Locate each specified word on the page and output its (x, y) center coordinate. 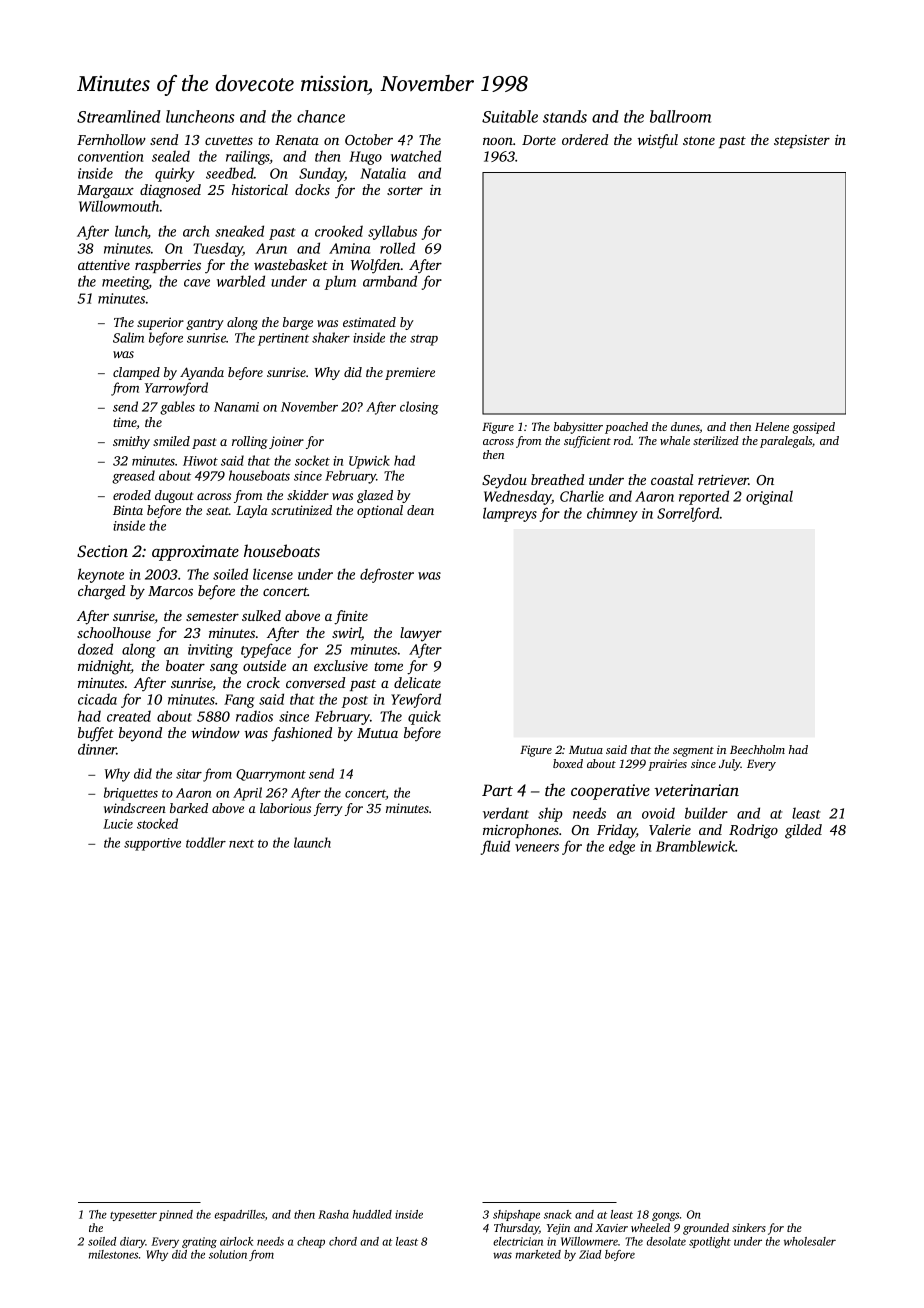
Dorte (539, 140)
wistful (658, 141)
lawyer (421, 634)
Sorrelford (688, 514)
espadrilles (240, 1215)
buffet (96, 734)
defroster (387, 575)
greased (133, 477)
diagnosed (170, 191)
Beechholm (757, 749)
